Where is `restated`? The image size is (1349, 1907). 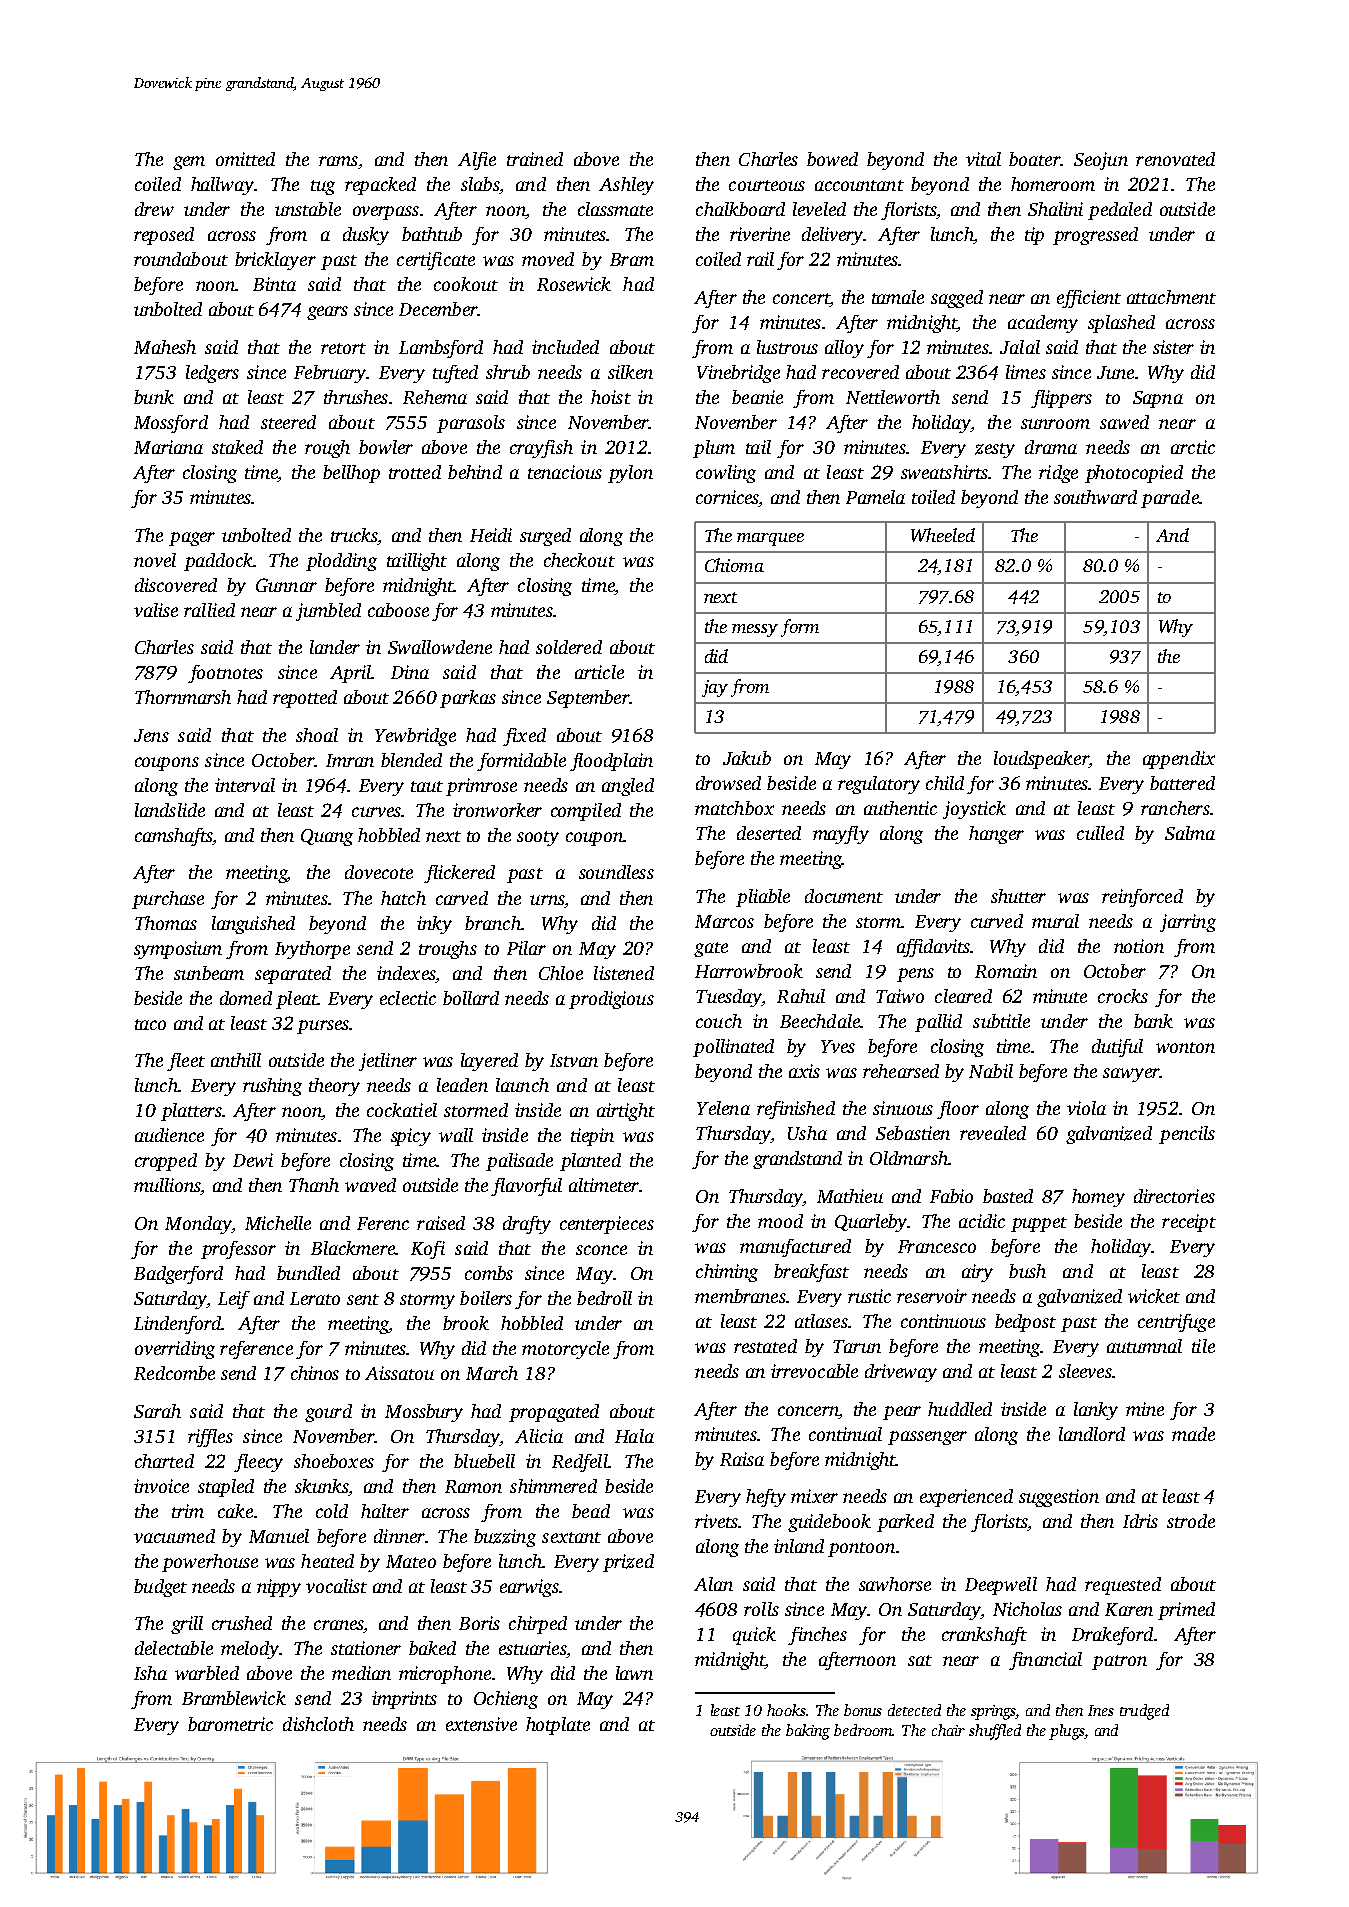
restated is located at coordinates (765, 1346).
